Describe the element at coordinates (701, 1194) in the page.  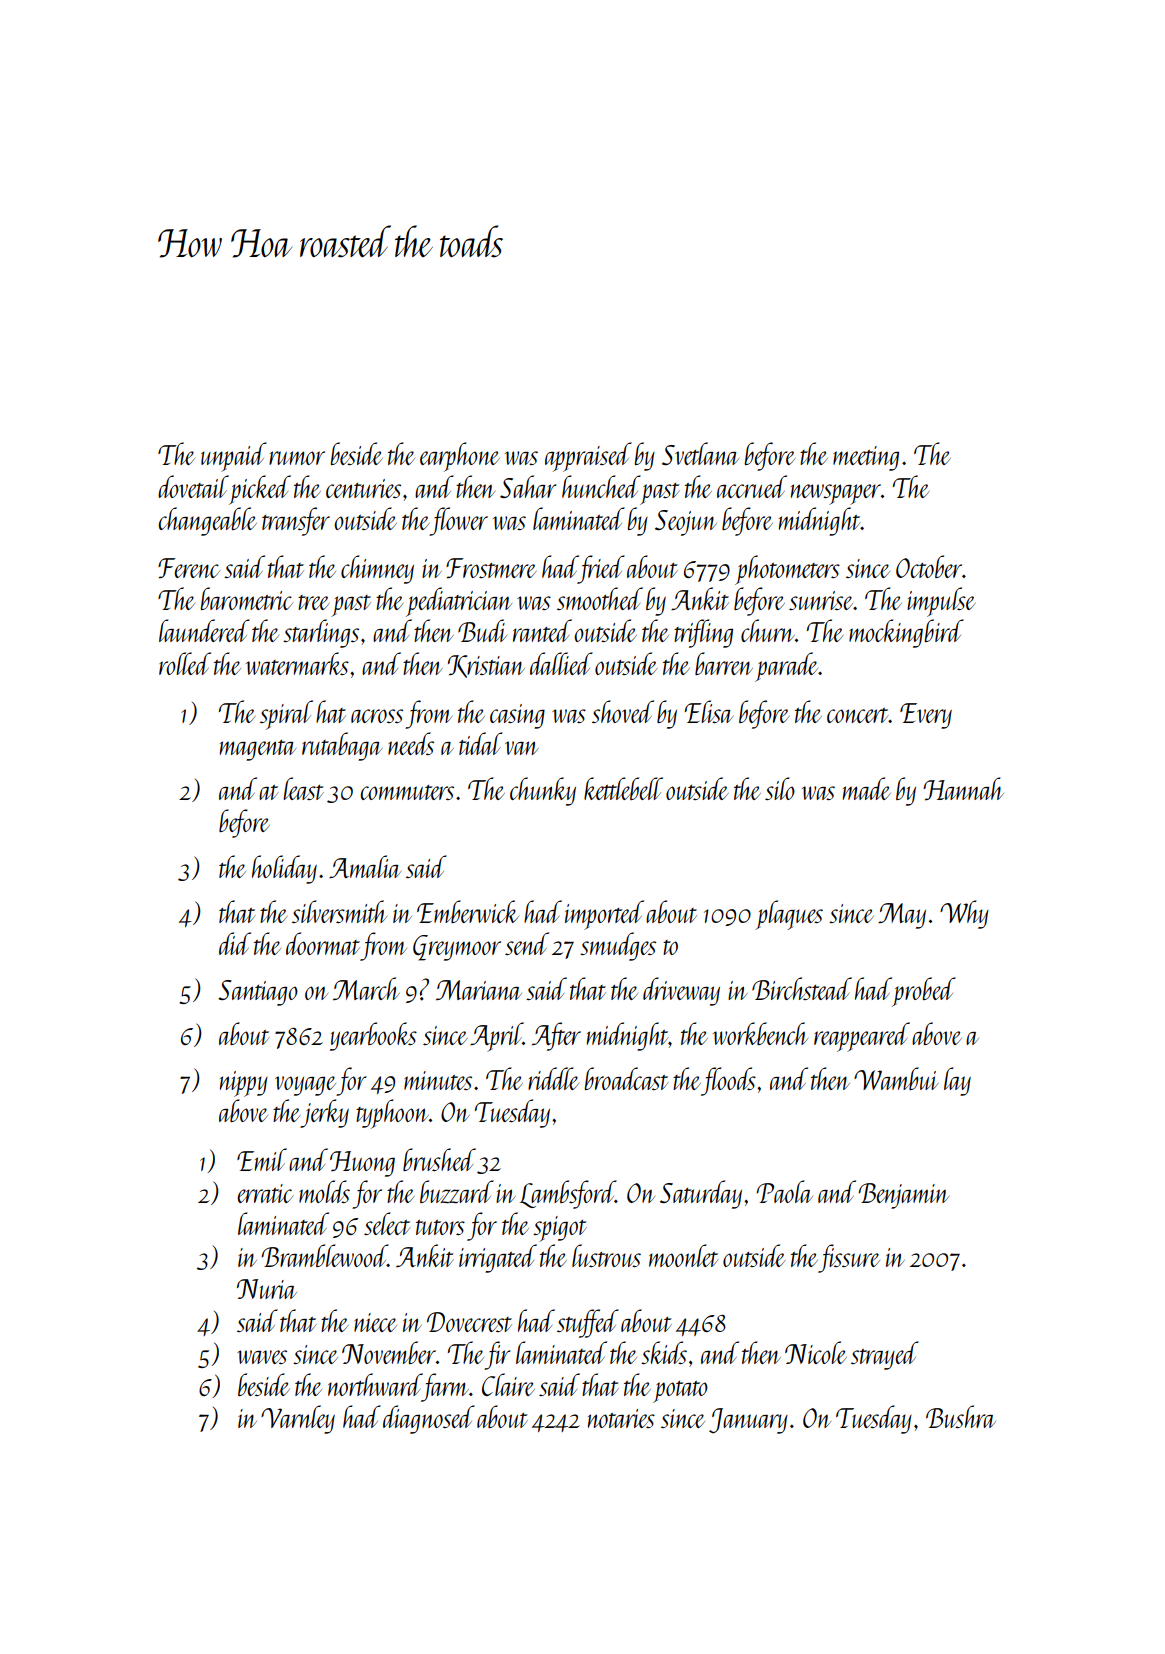
I see `Saturday` at that location.
